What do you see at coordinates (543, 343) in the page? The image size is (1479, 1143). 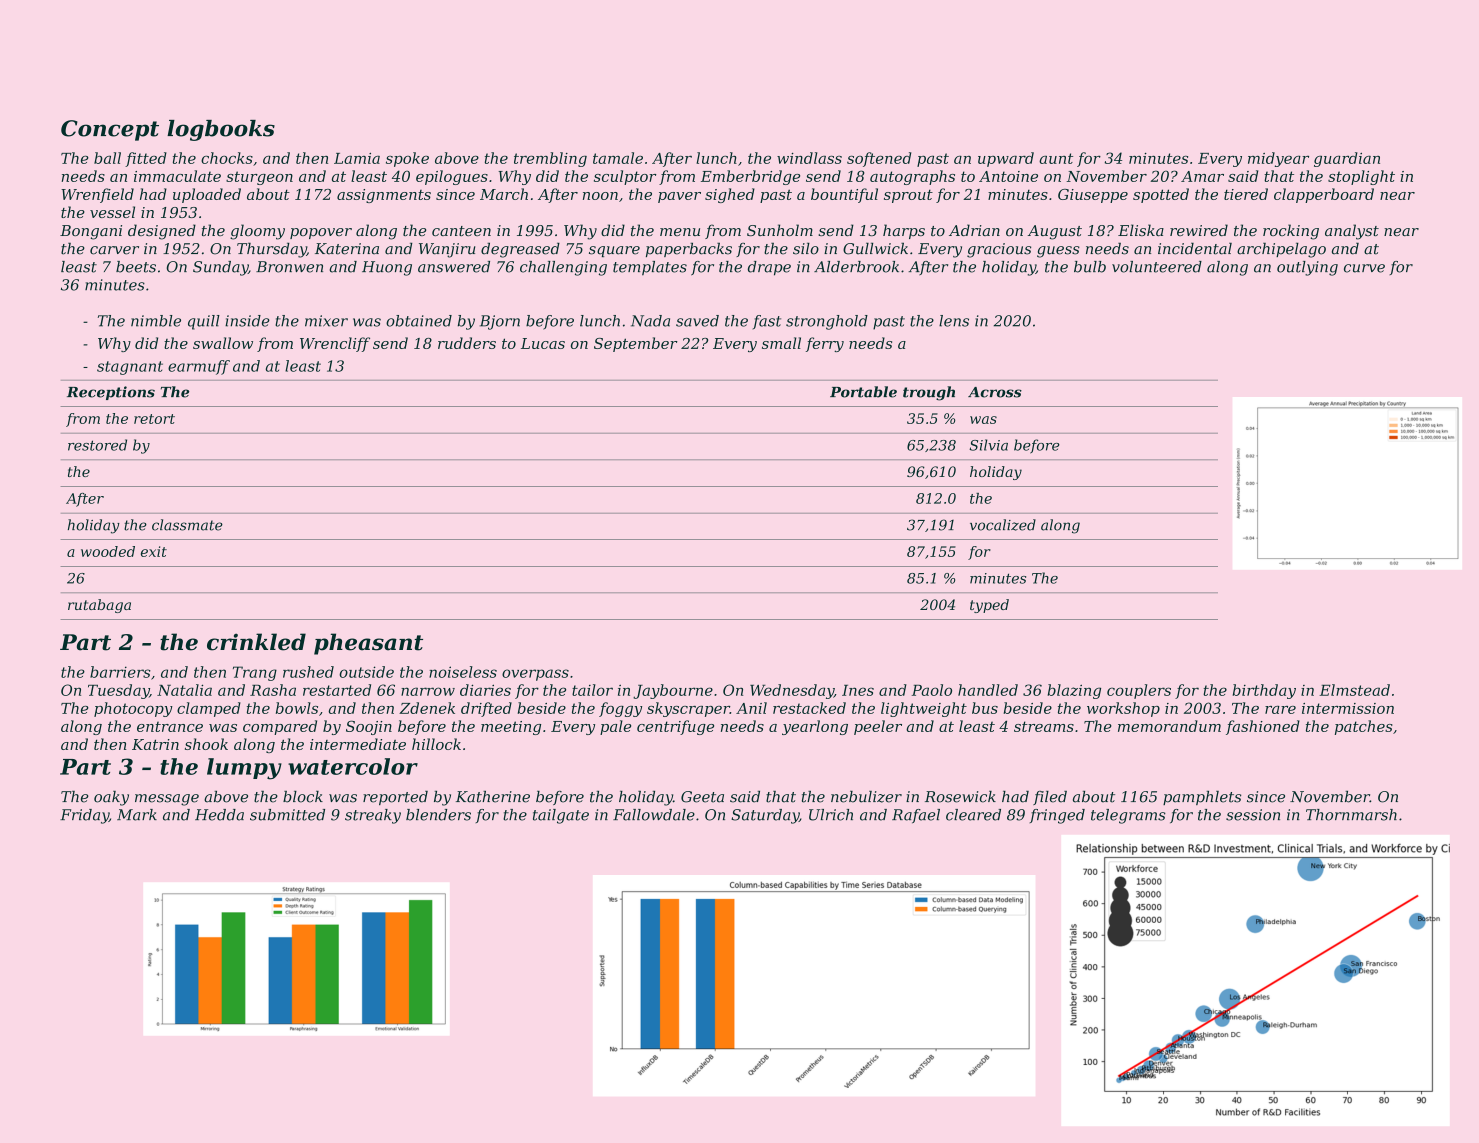 I see `Lucas` at bounding box center [543, 343].
